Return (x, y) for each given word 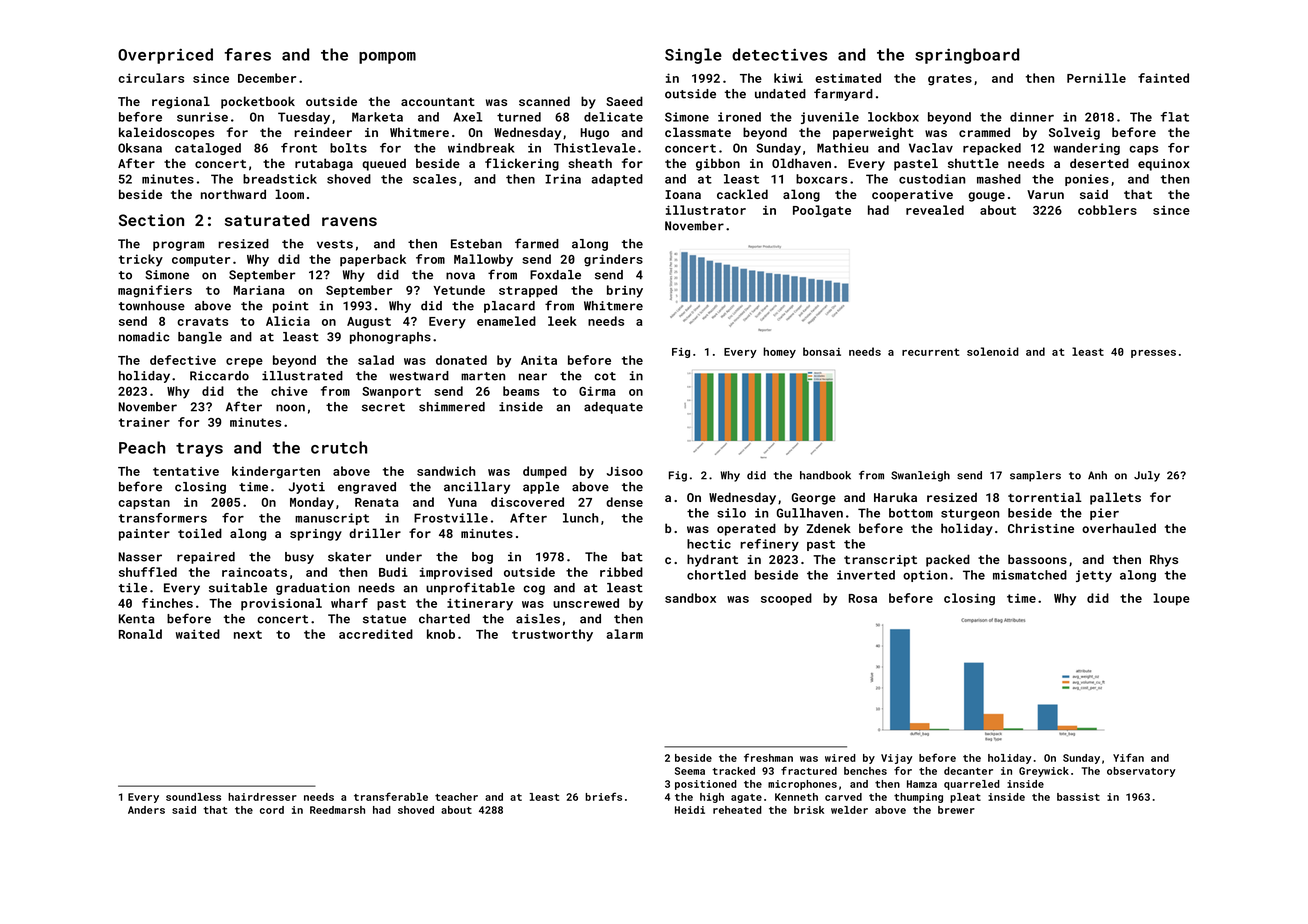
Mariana (259, 290)
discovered (527, 502)
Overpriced (165, 56)
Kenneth (796, 797)
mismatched (1030, 575)
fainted (1163, 78)
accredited (376, 634)
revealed (935, 210)
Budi (393, 572)
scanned (544, 101)
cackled (742, 194)
